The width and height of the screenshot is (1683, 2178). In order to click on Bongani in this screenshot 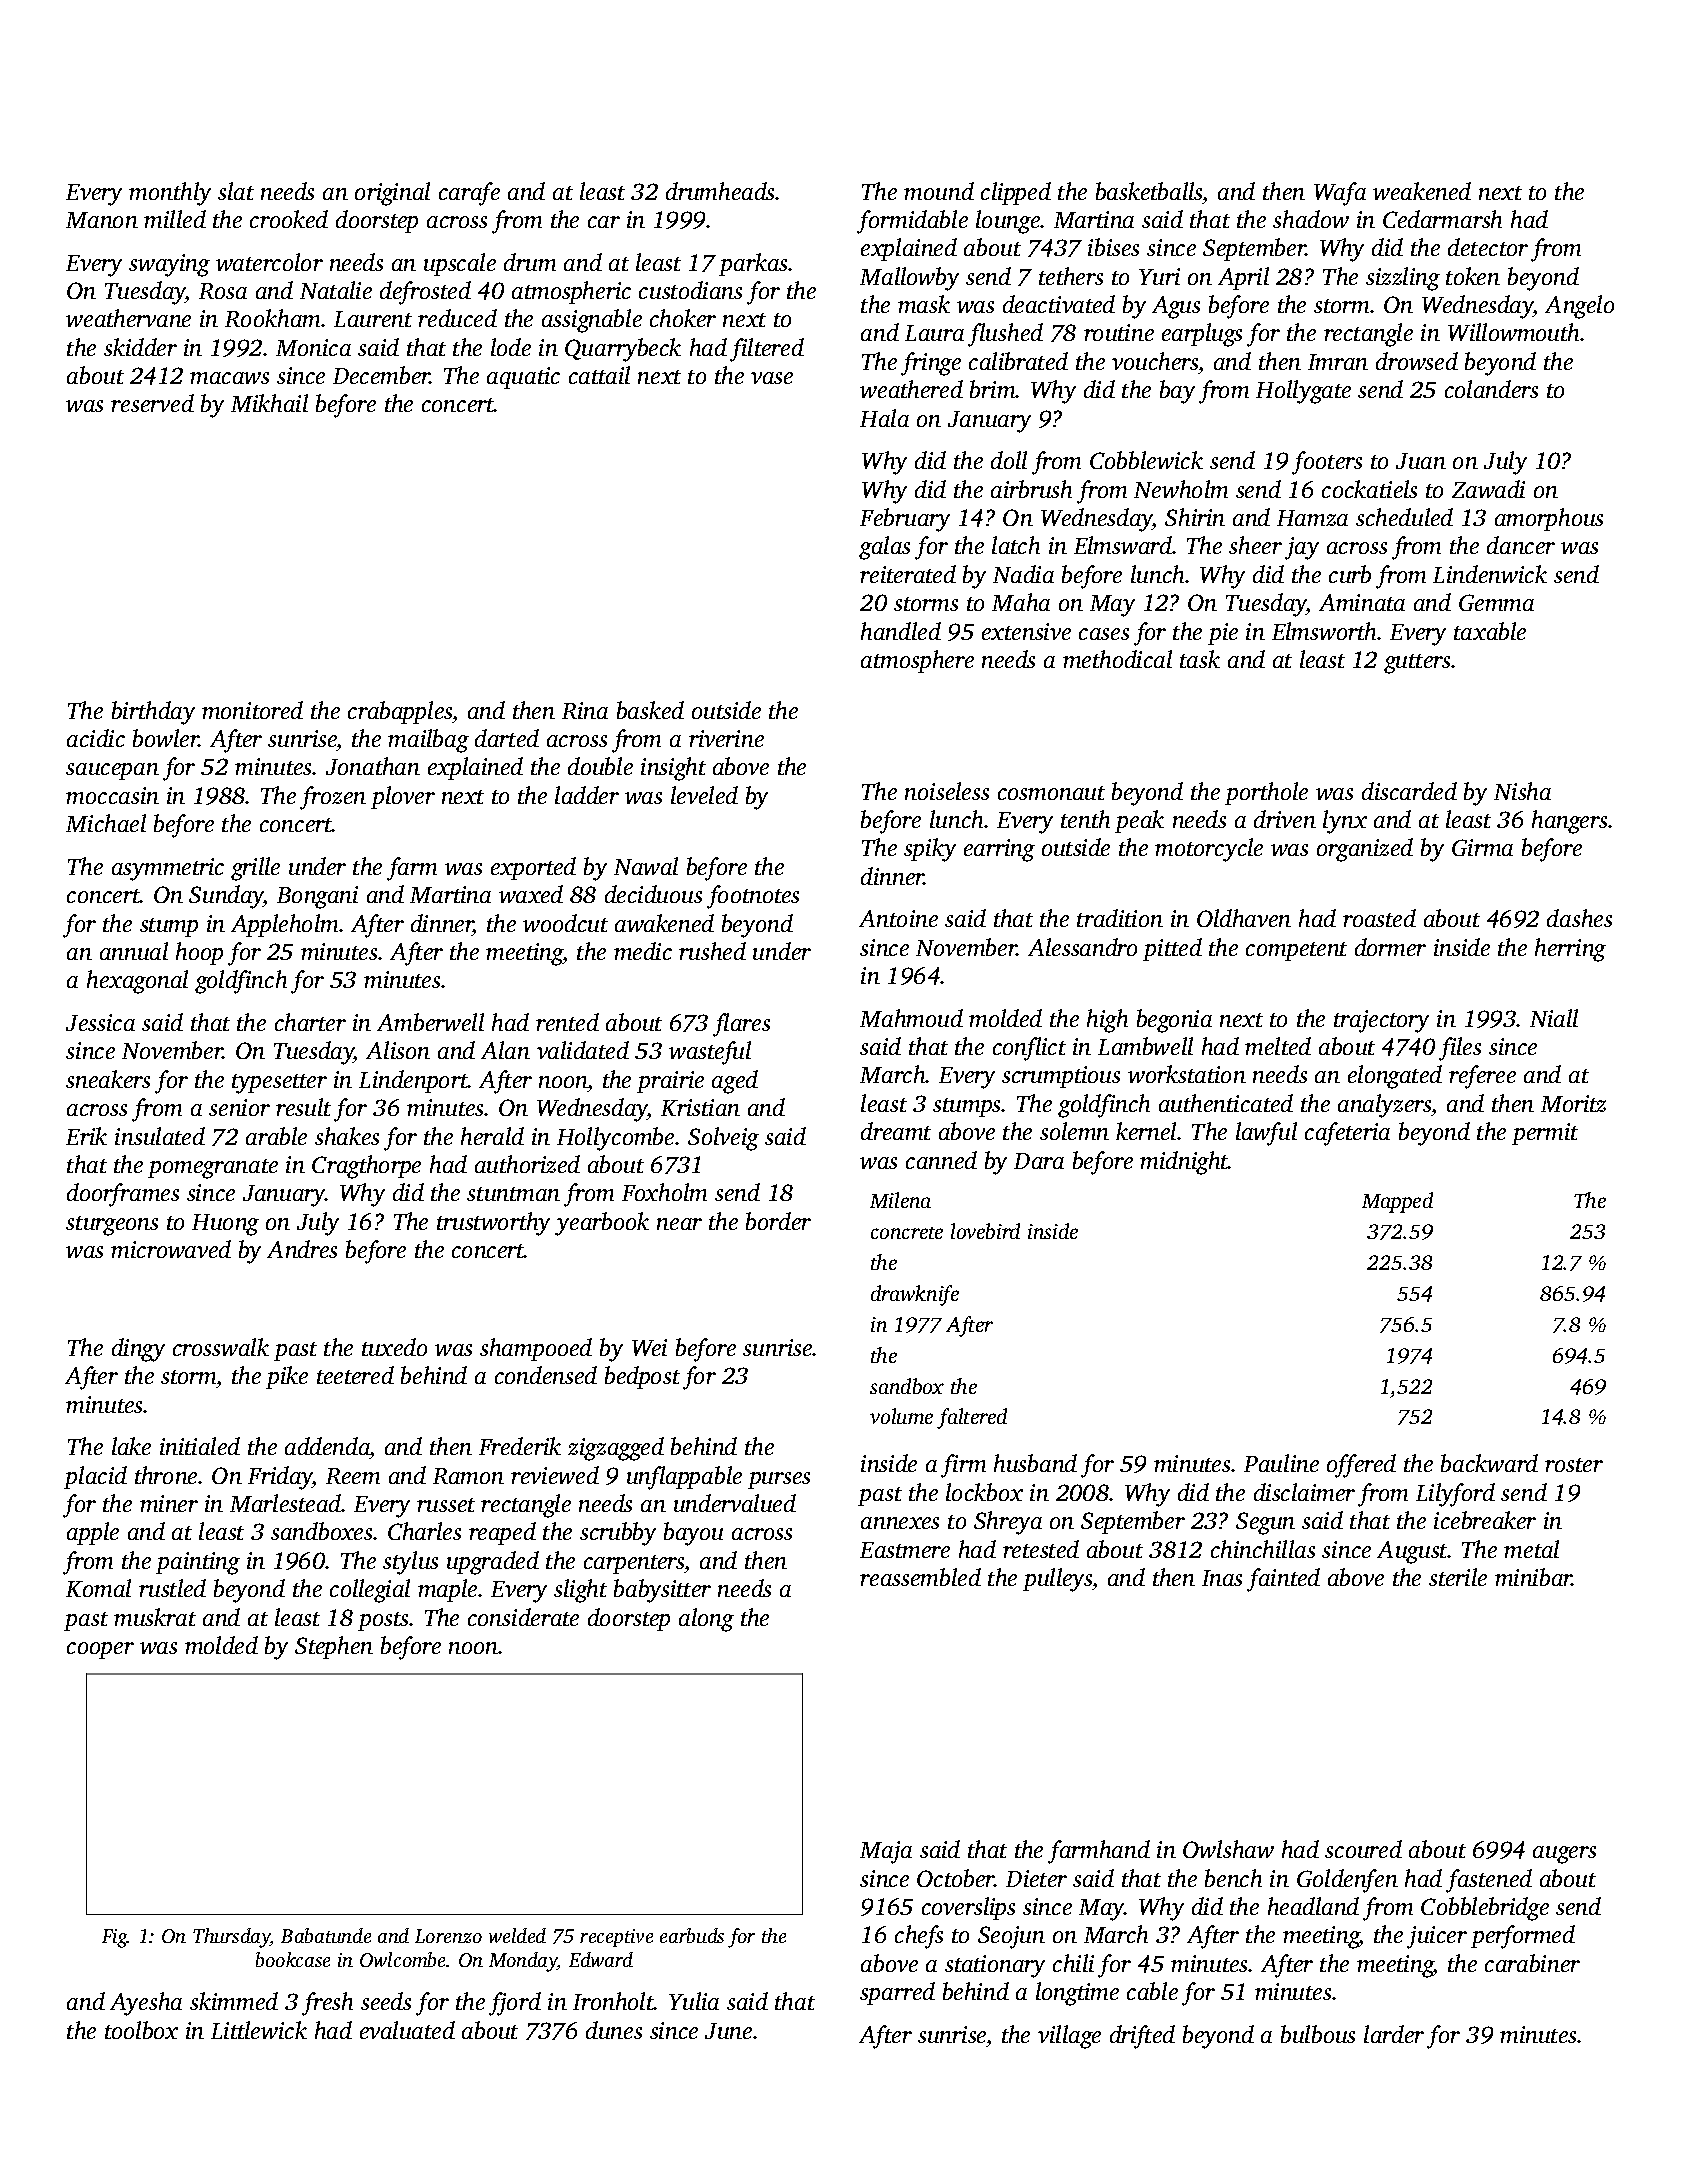, I will do `click(317, 897)`.
